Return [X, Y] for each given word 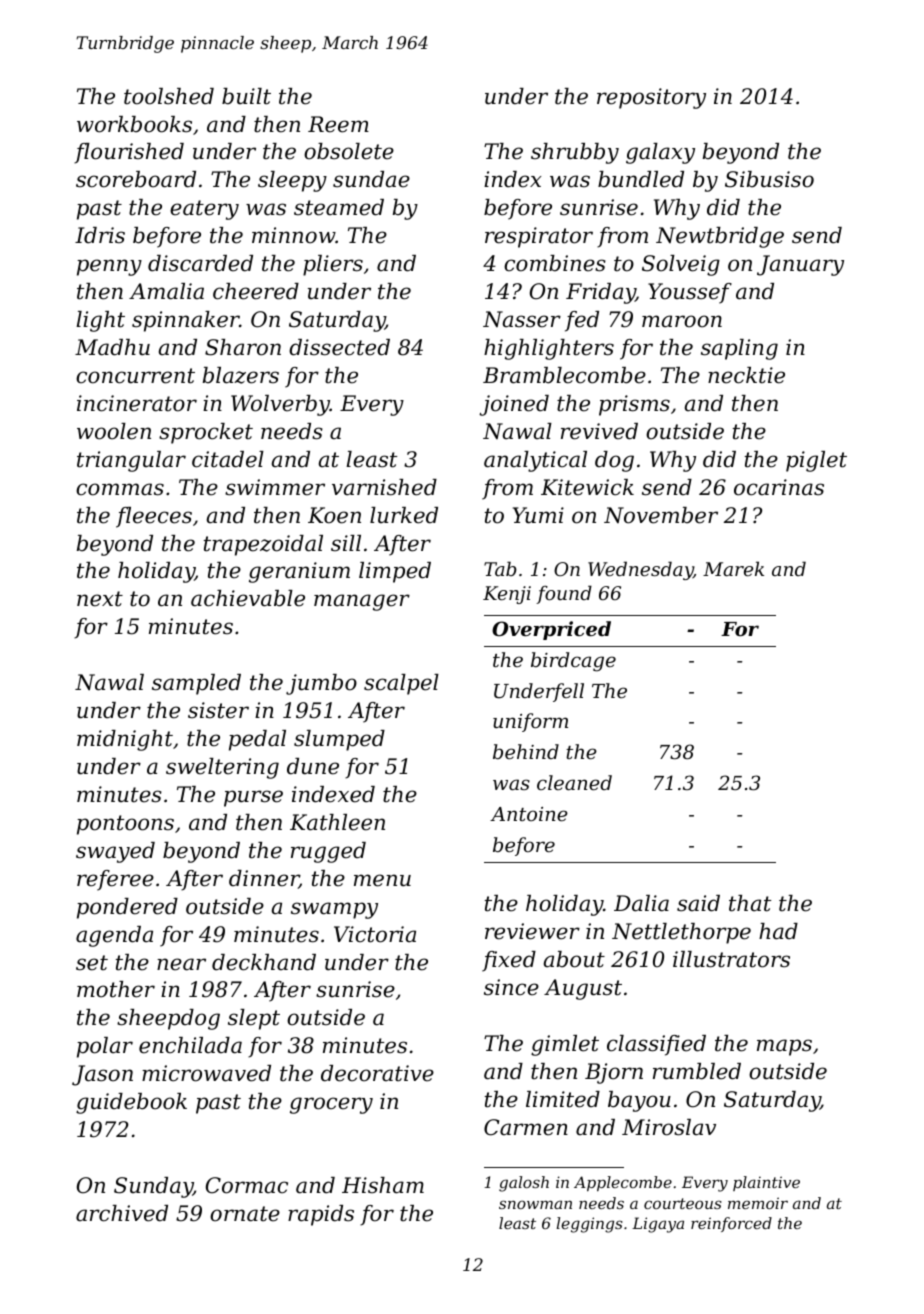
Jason [102, 1075]
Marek [733, 568]
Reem [338, 124]
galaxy [660, 153]
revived [599, 431]
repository [651, 98]
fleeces [154, 517]
